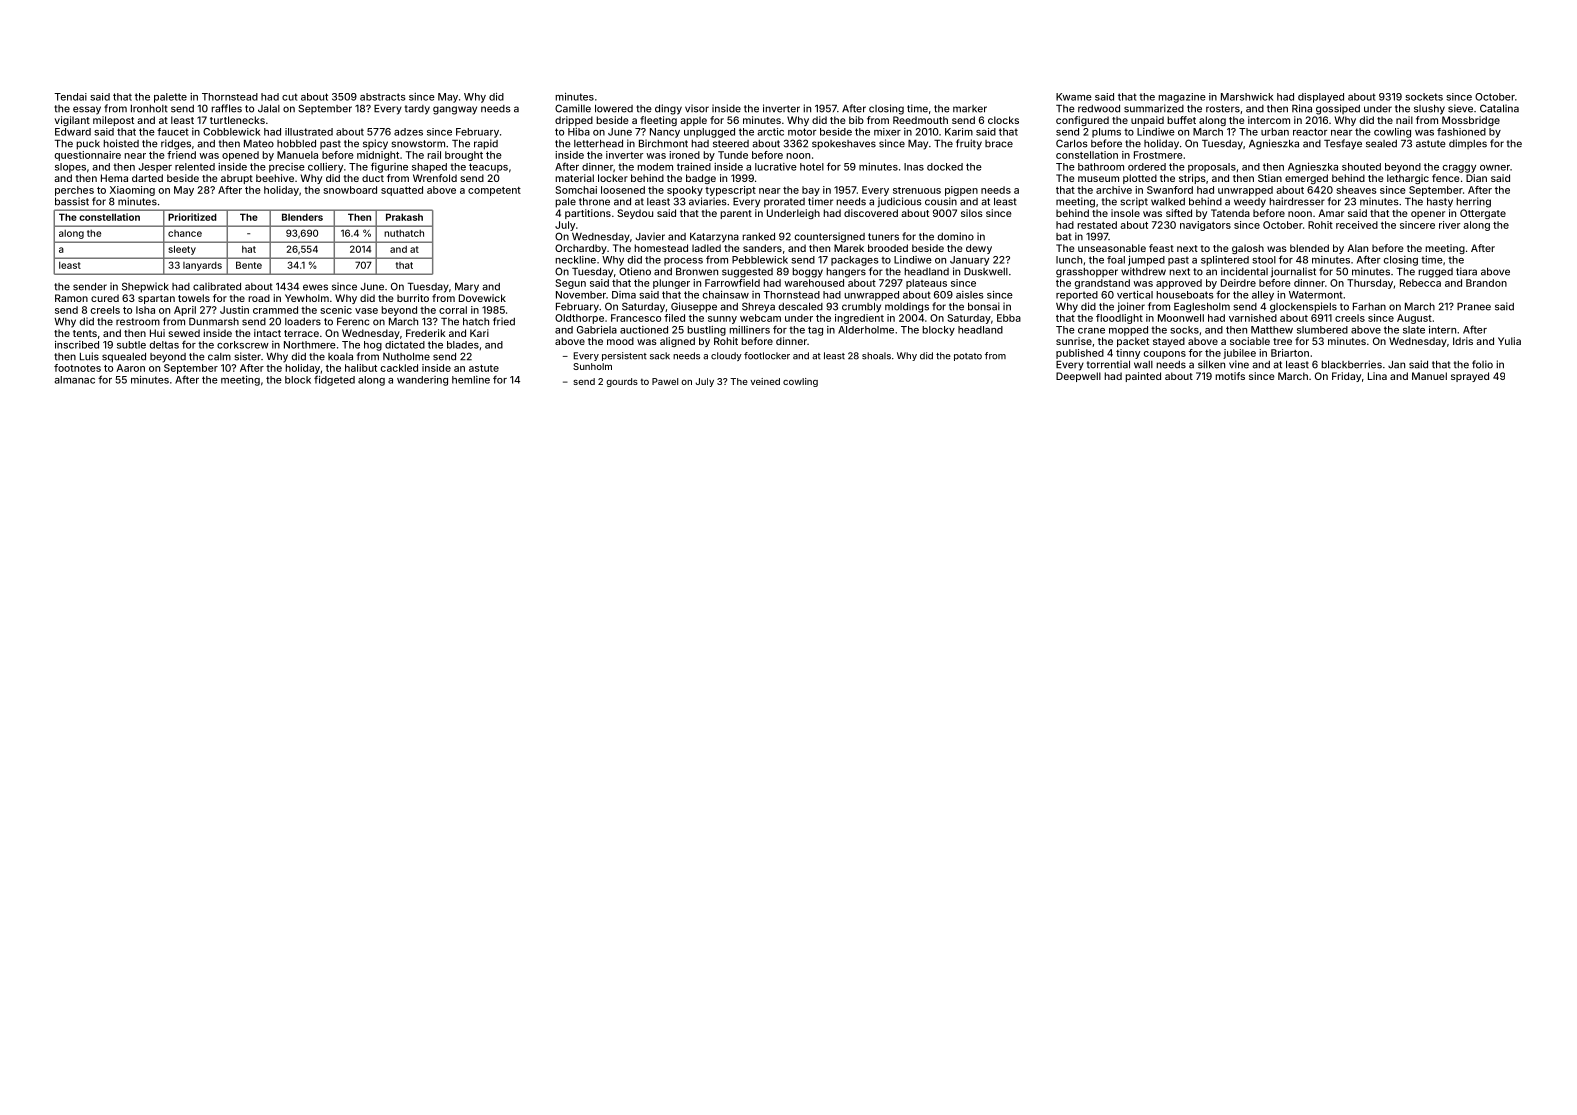  Describe the element at coordinates (1424, 97) in the image. I see `sockets` at that location.
